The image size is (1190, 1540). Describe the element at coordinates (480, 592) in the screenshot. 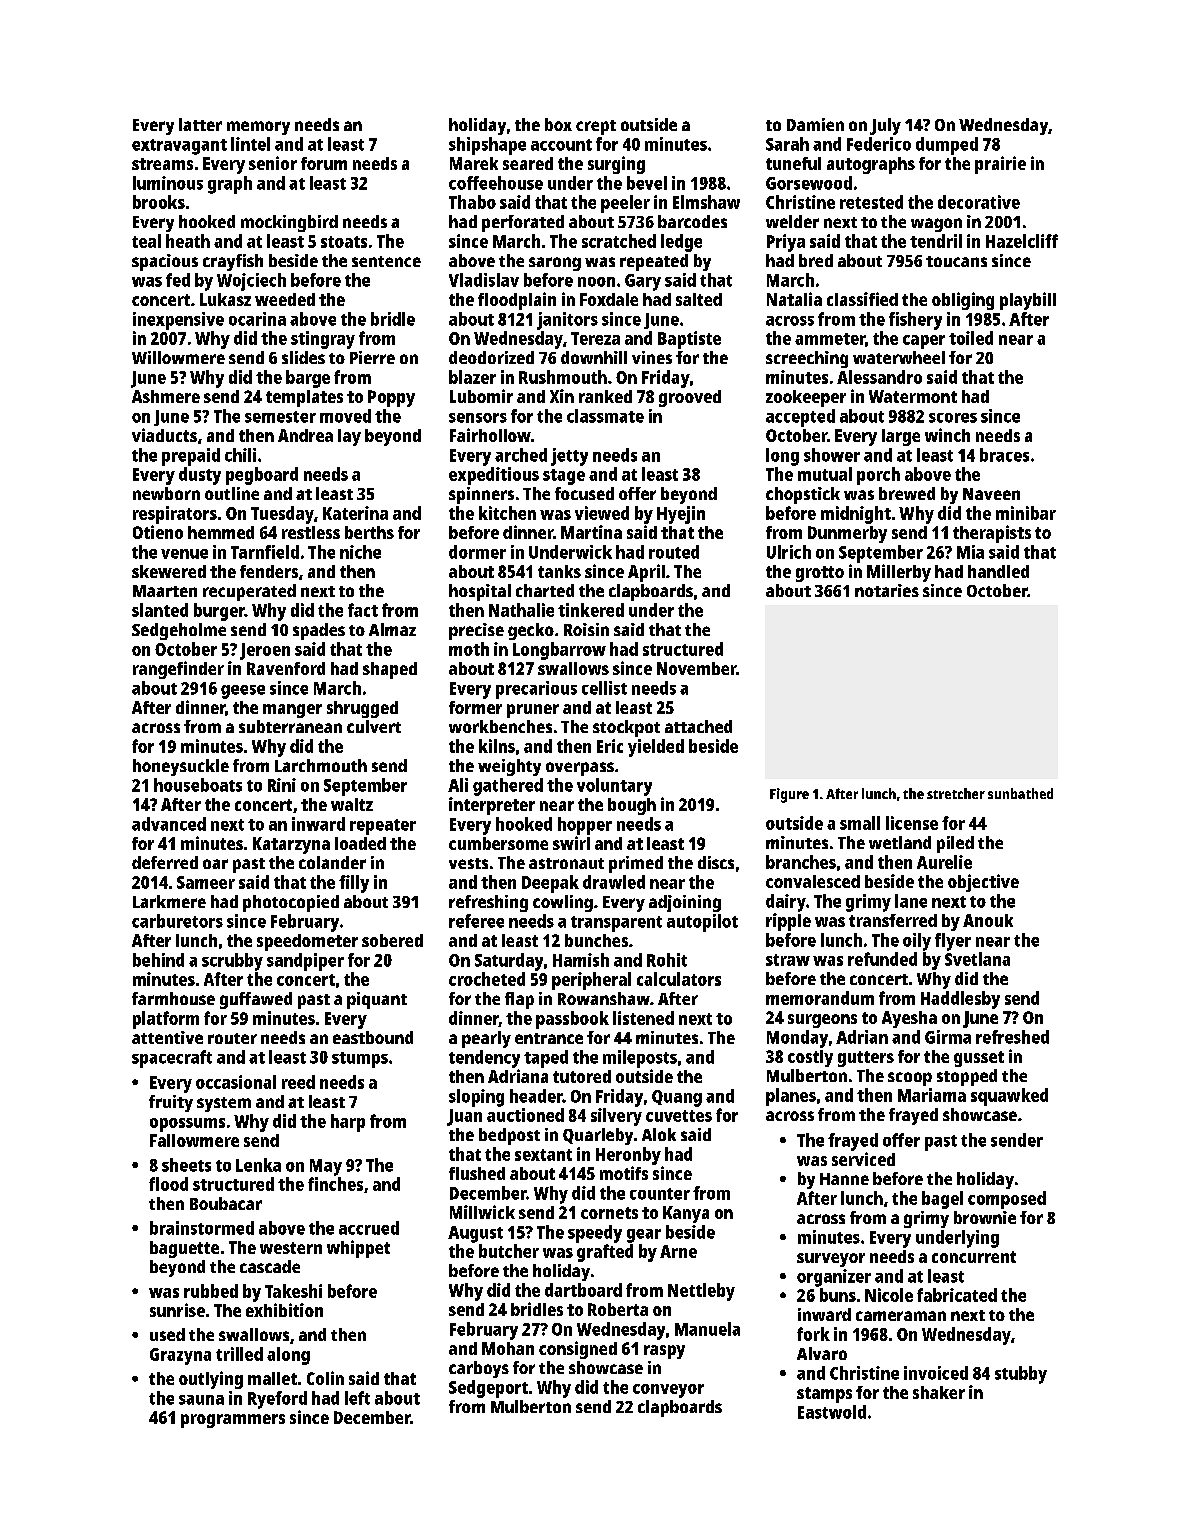

I see `hospital` at that location.
